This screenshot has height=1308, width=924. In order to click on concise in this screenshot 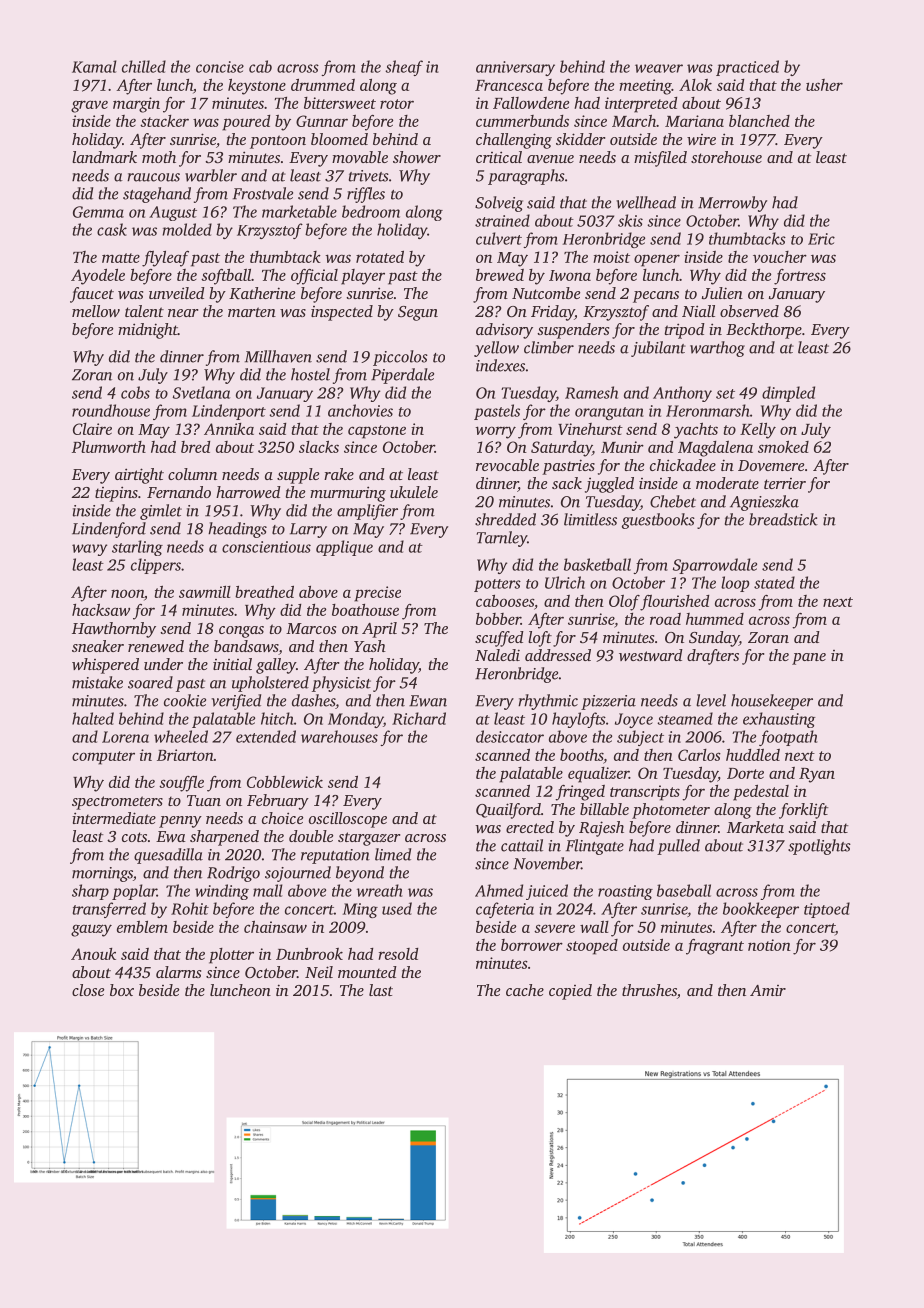, I will do `click(220, 67)`.
